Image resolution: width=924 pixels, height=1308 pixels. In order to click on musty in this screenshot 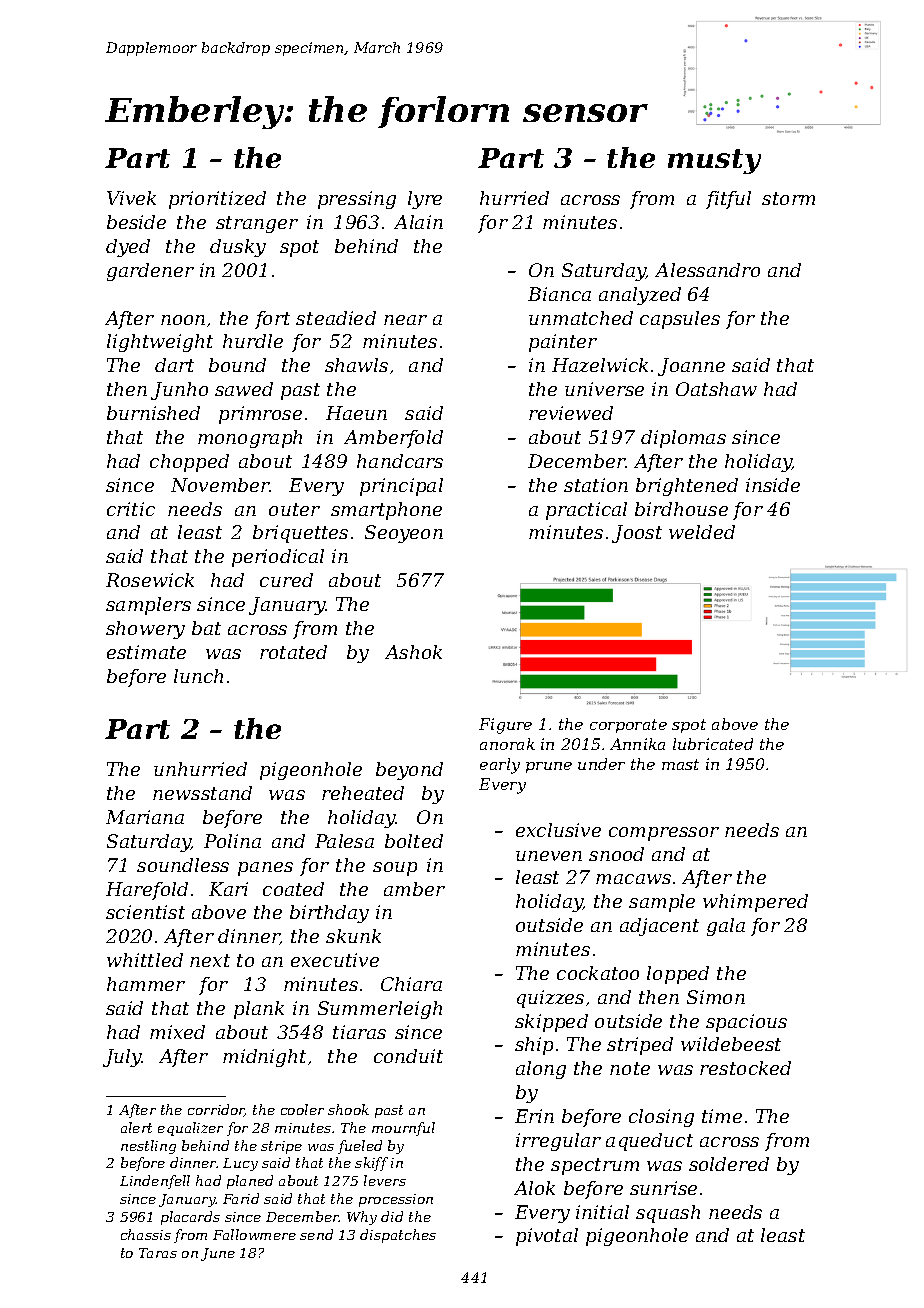, I will do `click(714, 161)`.
